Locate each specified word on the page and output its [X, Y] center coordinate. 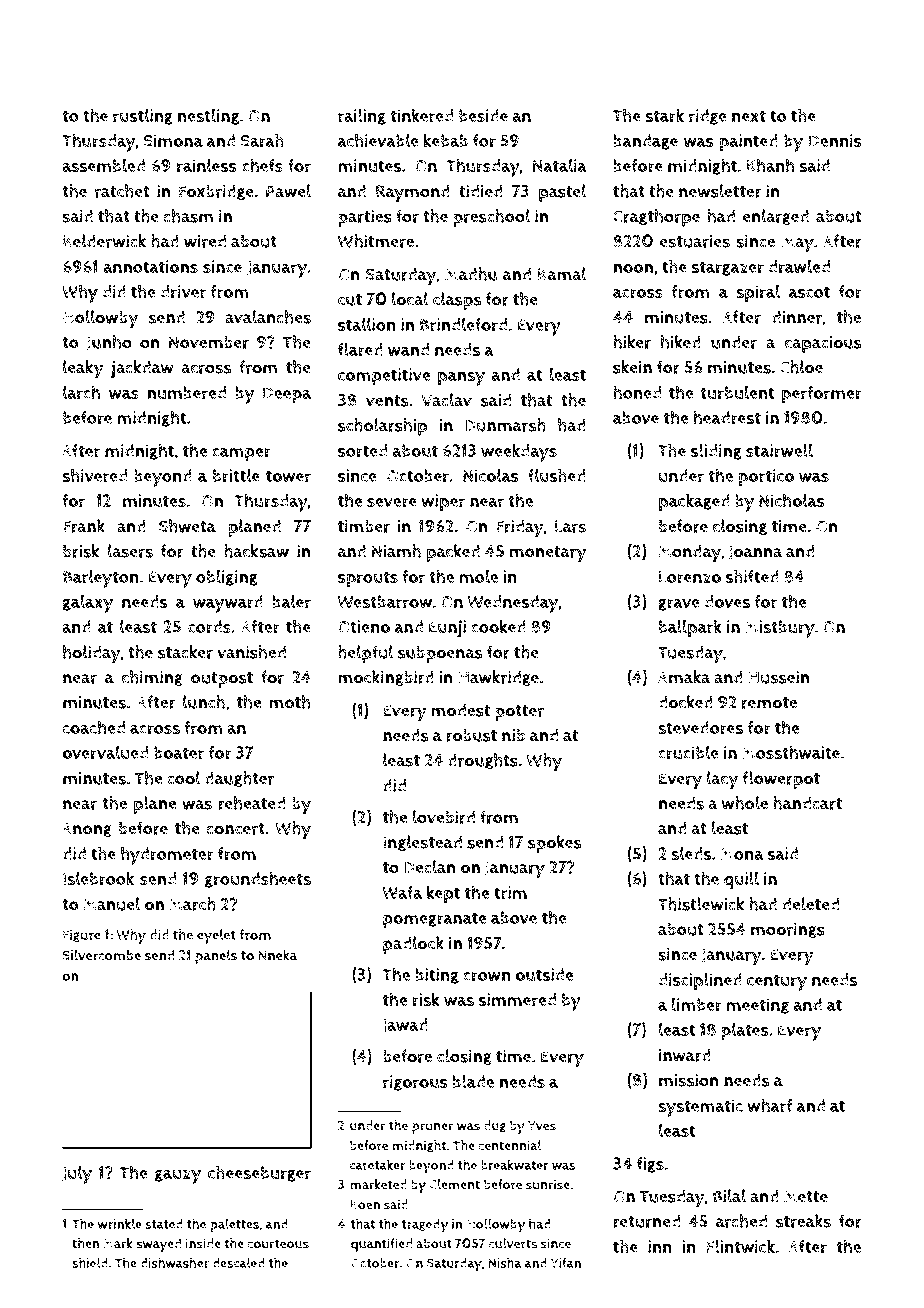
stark [664, 115]
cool [183, 778]
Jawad [405, 1026]
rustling [143, 117]
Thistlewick [701, 904]
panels [216, 956]
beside [483, 115]
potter [519, 713]
